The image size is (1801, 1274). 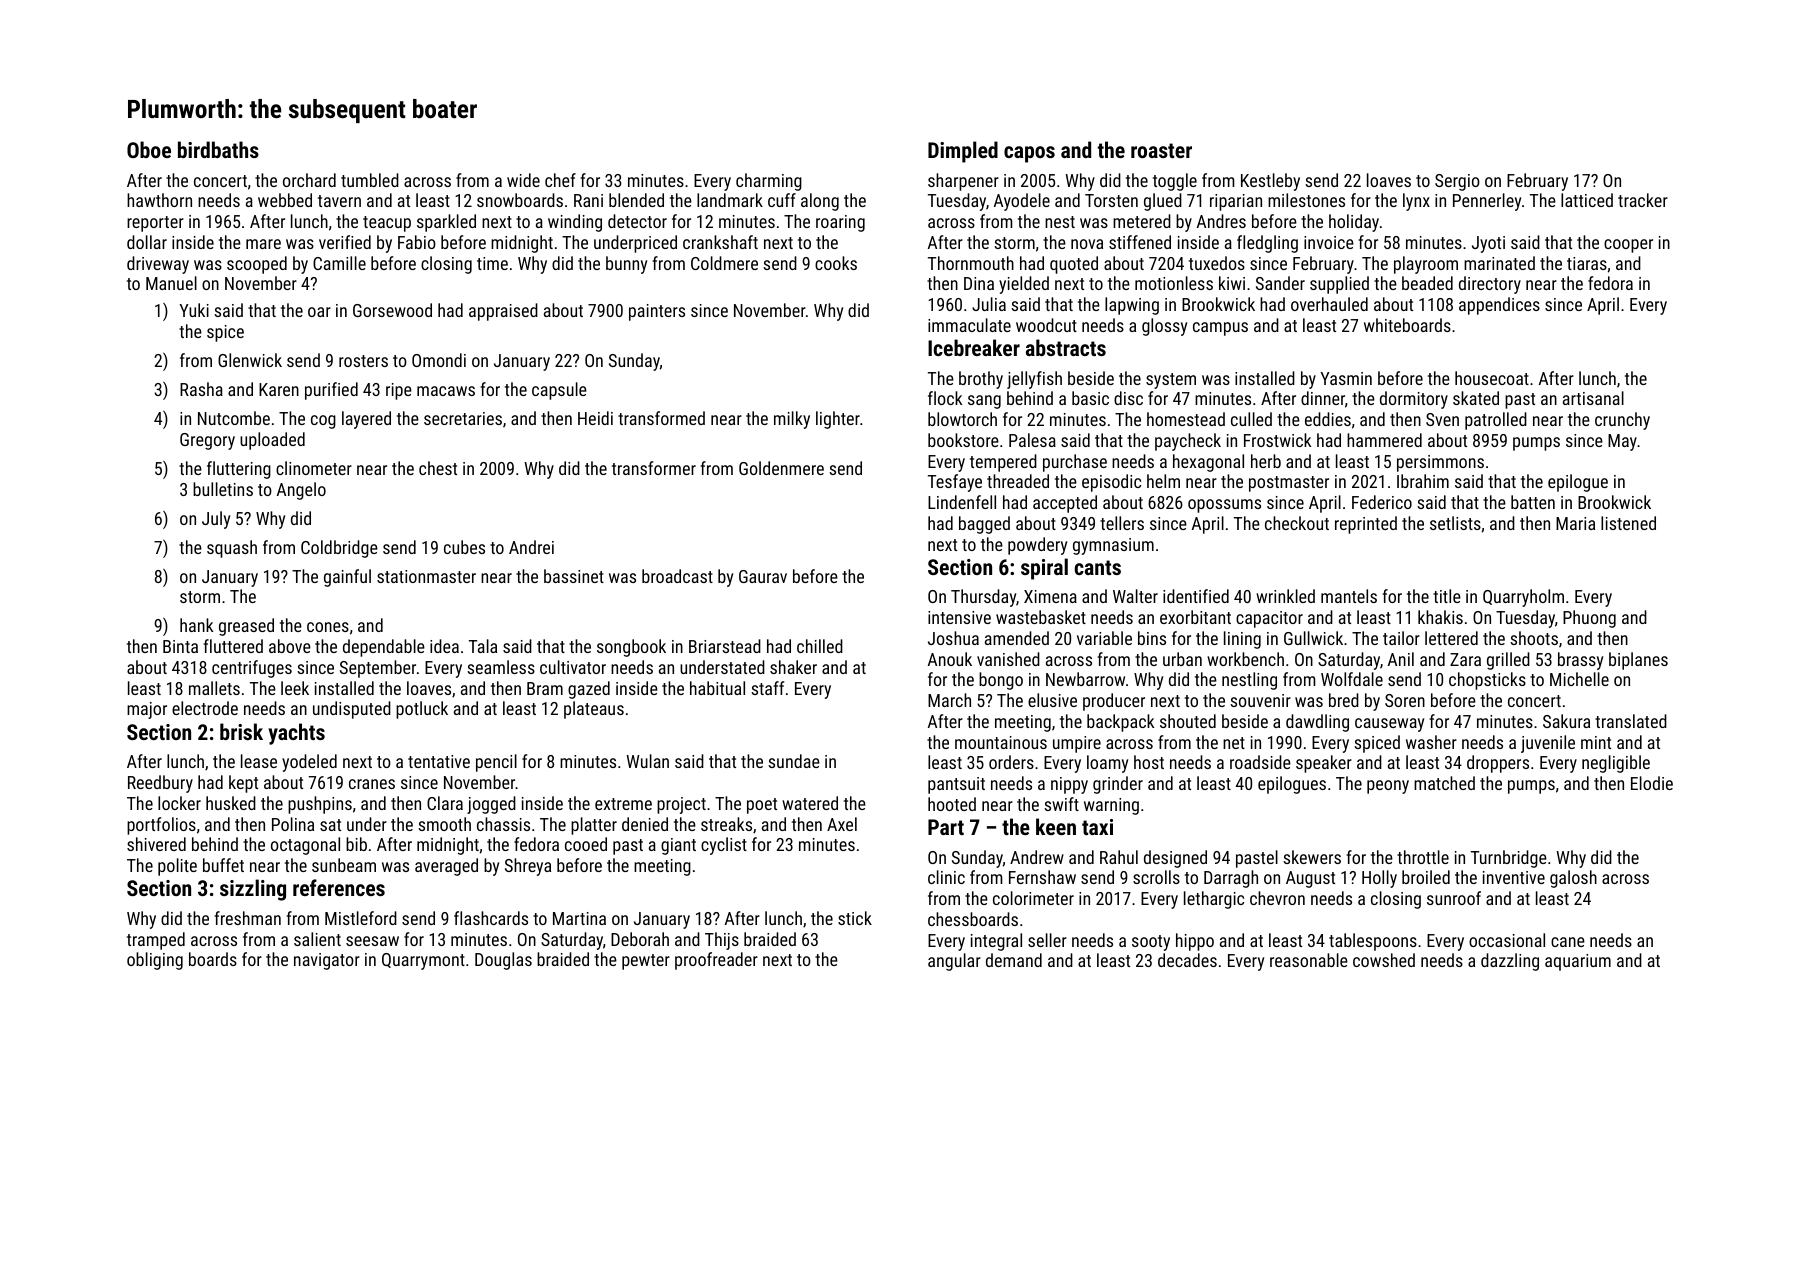 I want to click on Sergio, so click(x=1457, y=182).
